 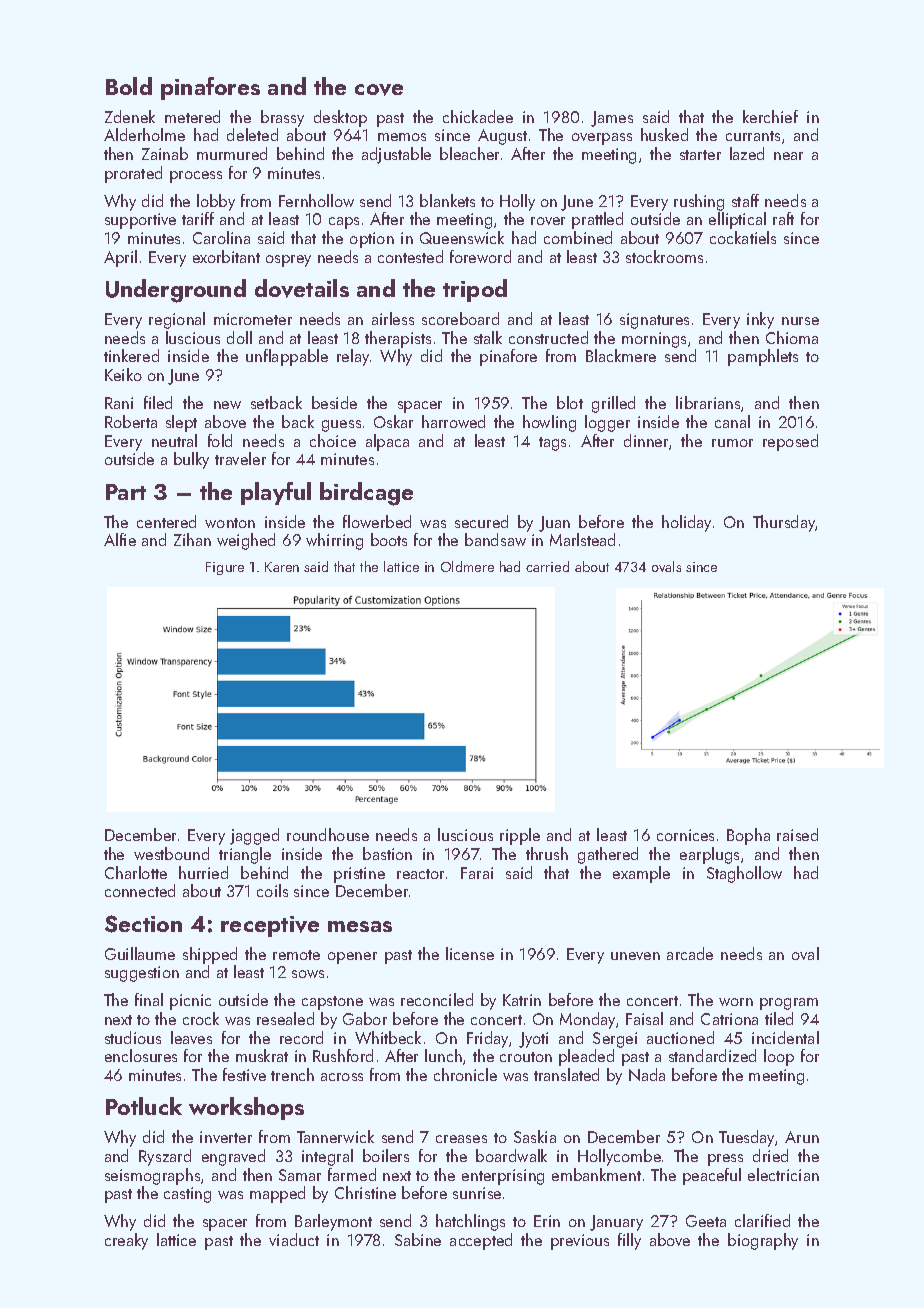 What do you see at coordinates (612, 119) in the screenshot?
I see `James` at bounding box center [612, 119].
